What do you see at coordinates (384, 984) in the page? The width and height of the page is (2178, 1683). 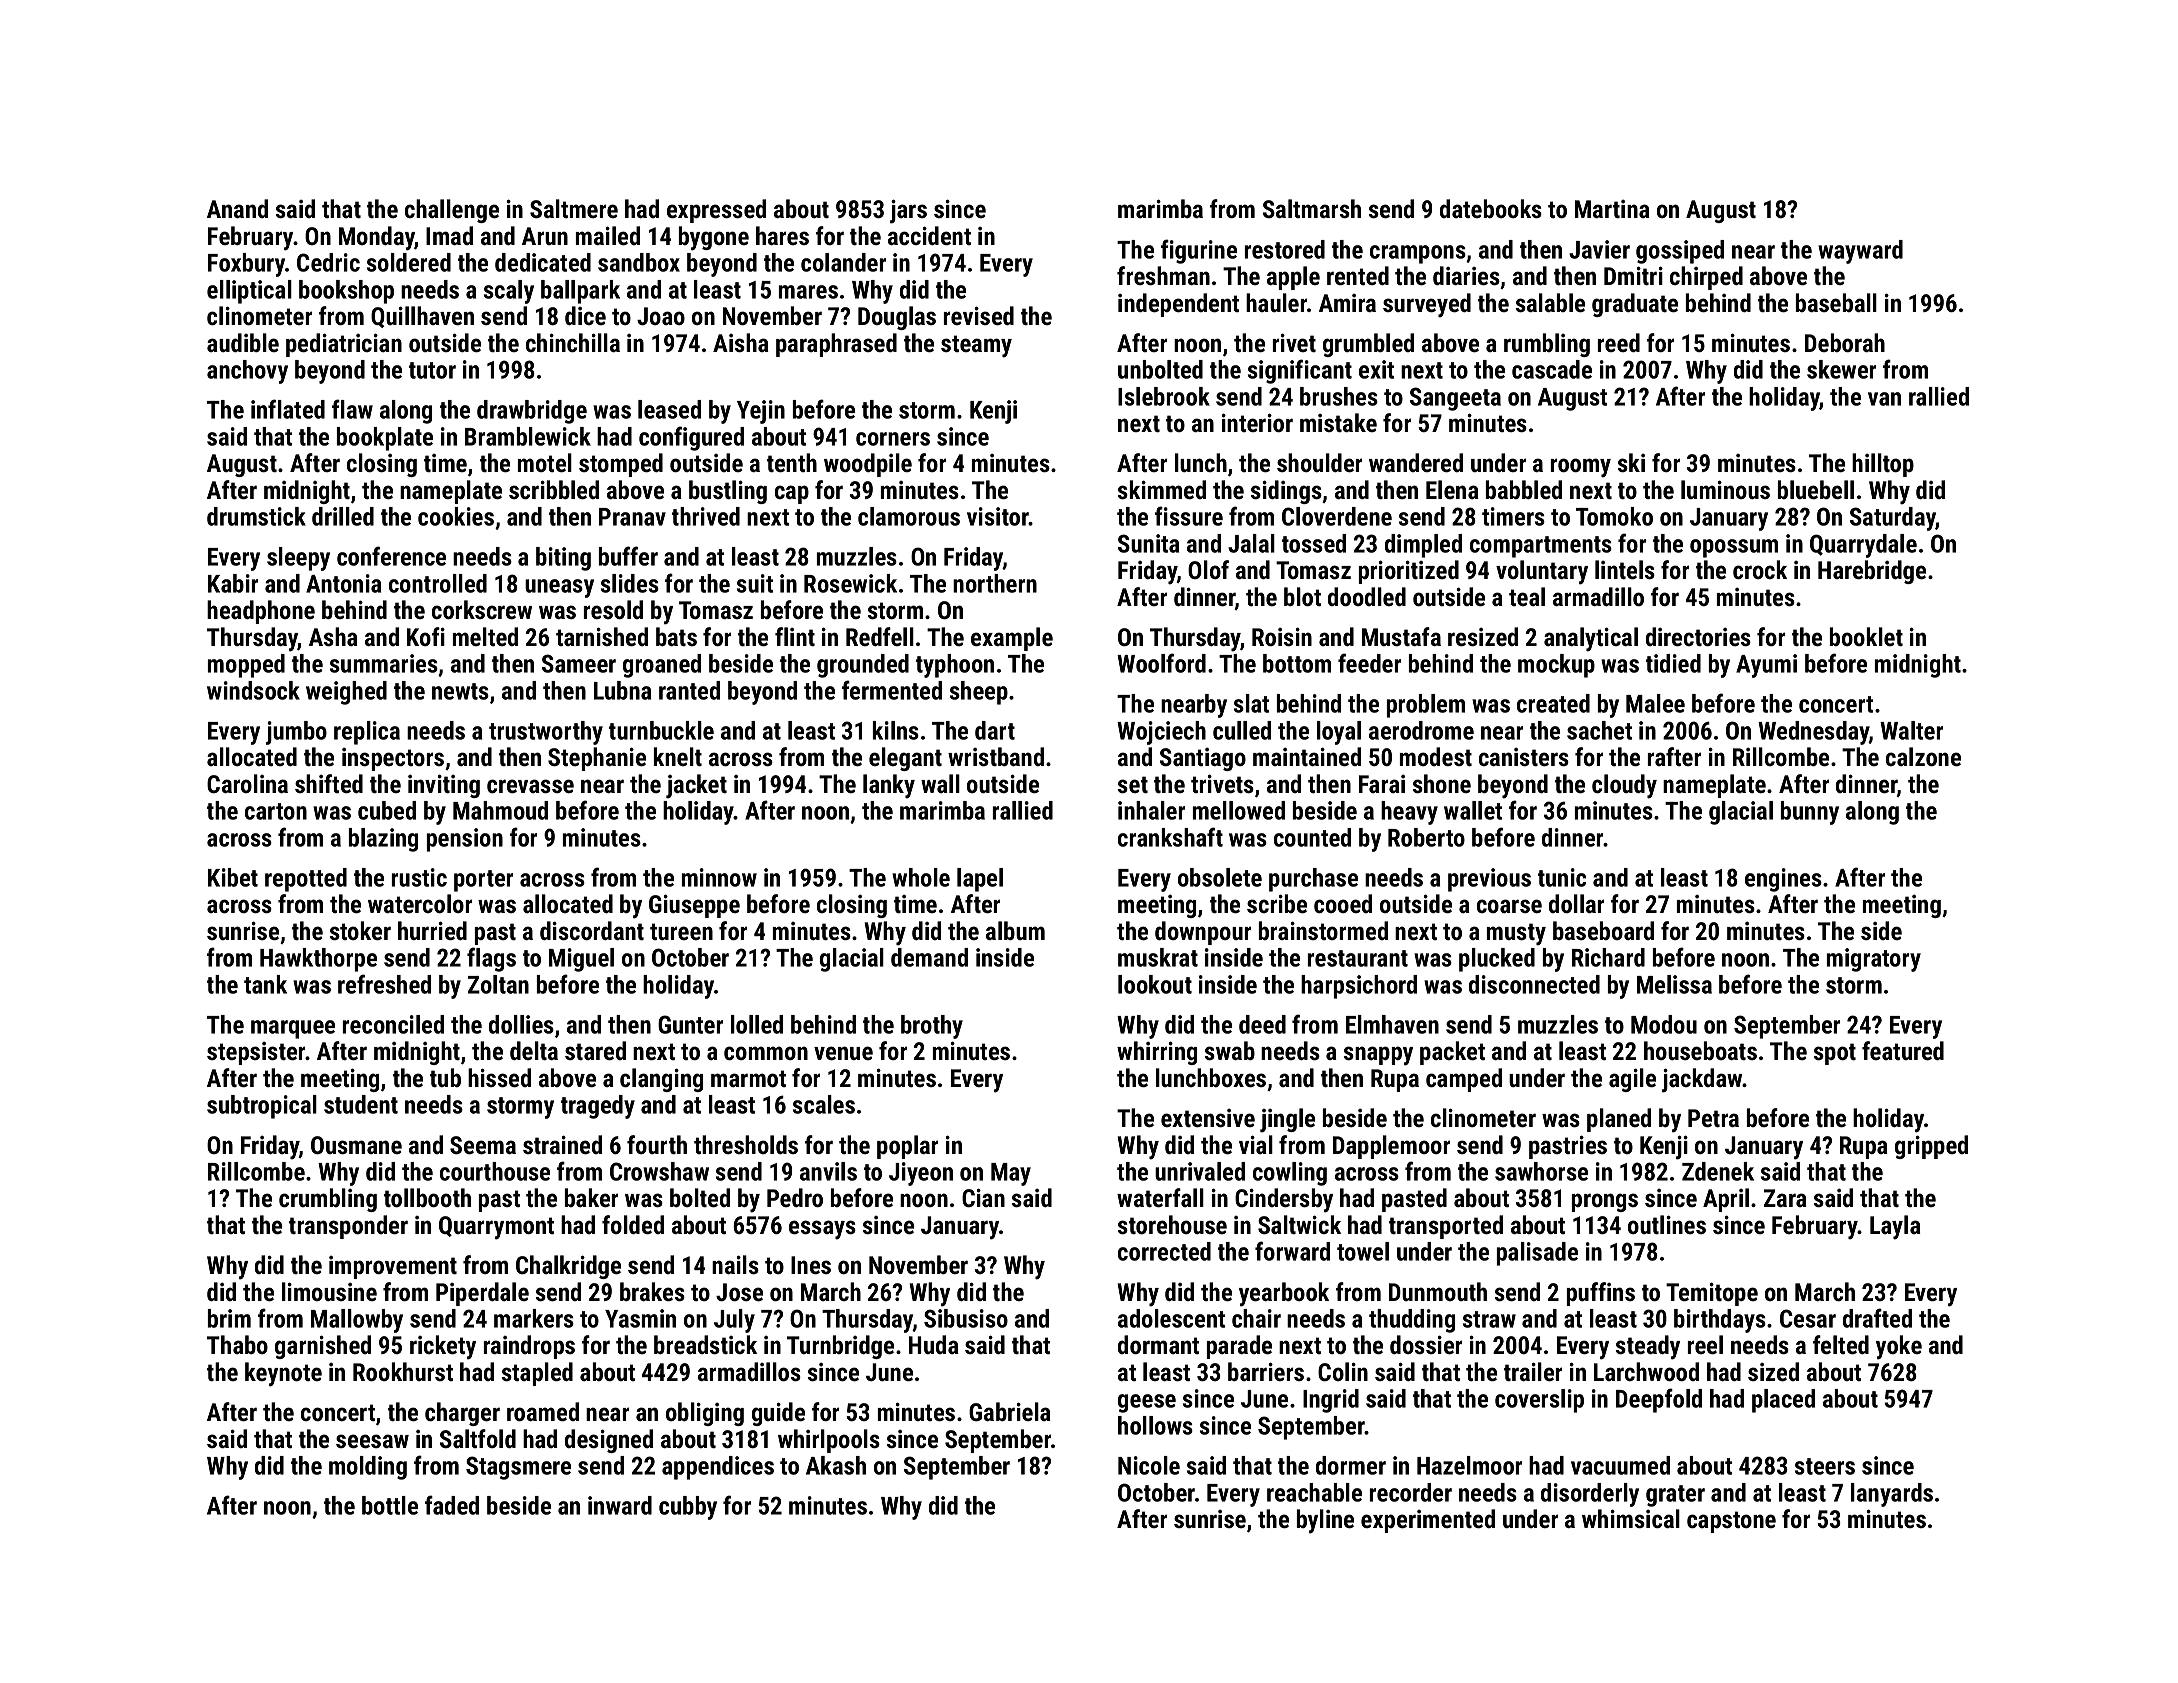 I see `refreshed` at bounding box center [384, 984].
